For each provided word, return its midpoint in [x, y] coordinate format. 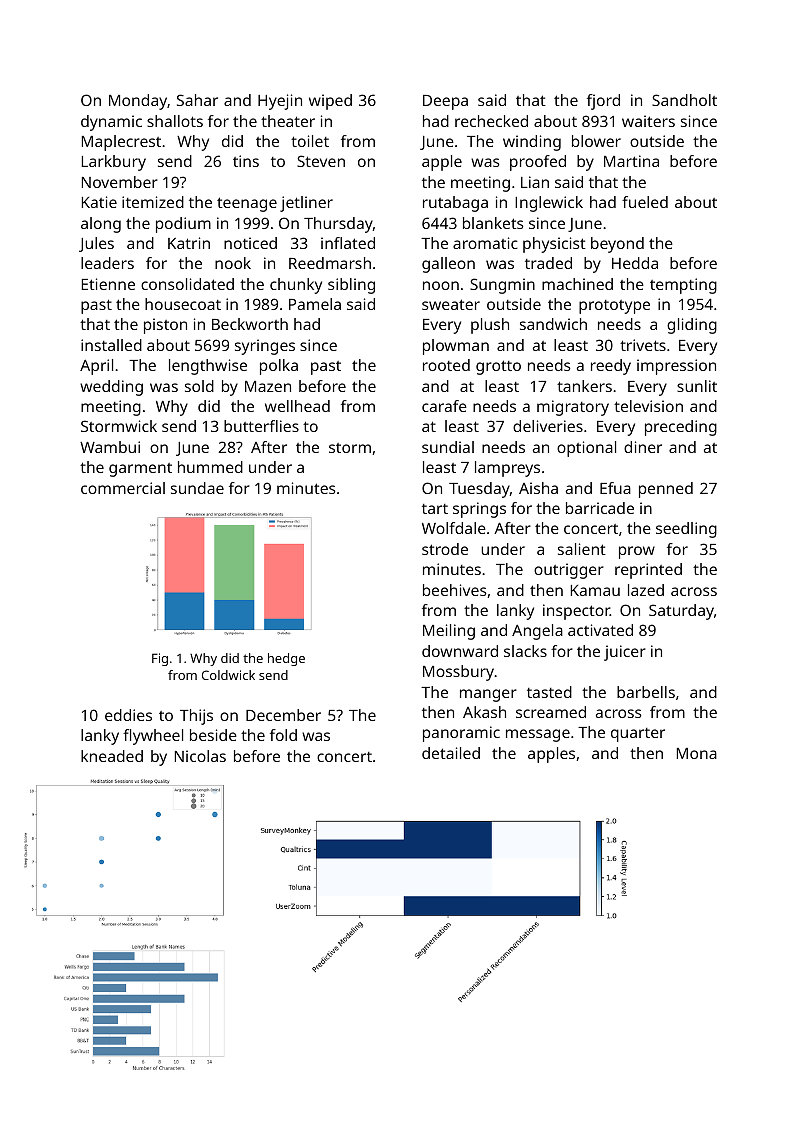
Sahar [197, 100]
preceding [681, 428]
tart [435, 509]
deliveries [548, 426]
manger [488, 695]
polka [279, 367]
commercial [123, 488]
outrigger [569, 571]
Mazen [268, 386]
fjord [603, 102]
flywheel [153, 737]
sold [199, 386]
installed [111, 345]
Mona [697, 753]
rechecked [491, 121]
